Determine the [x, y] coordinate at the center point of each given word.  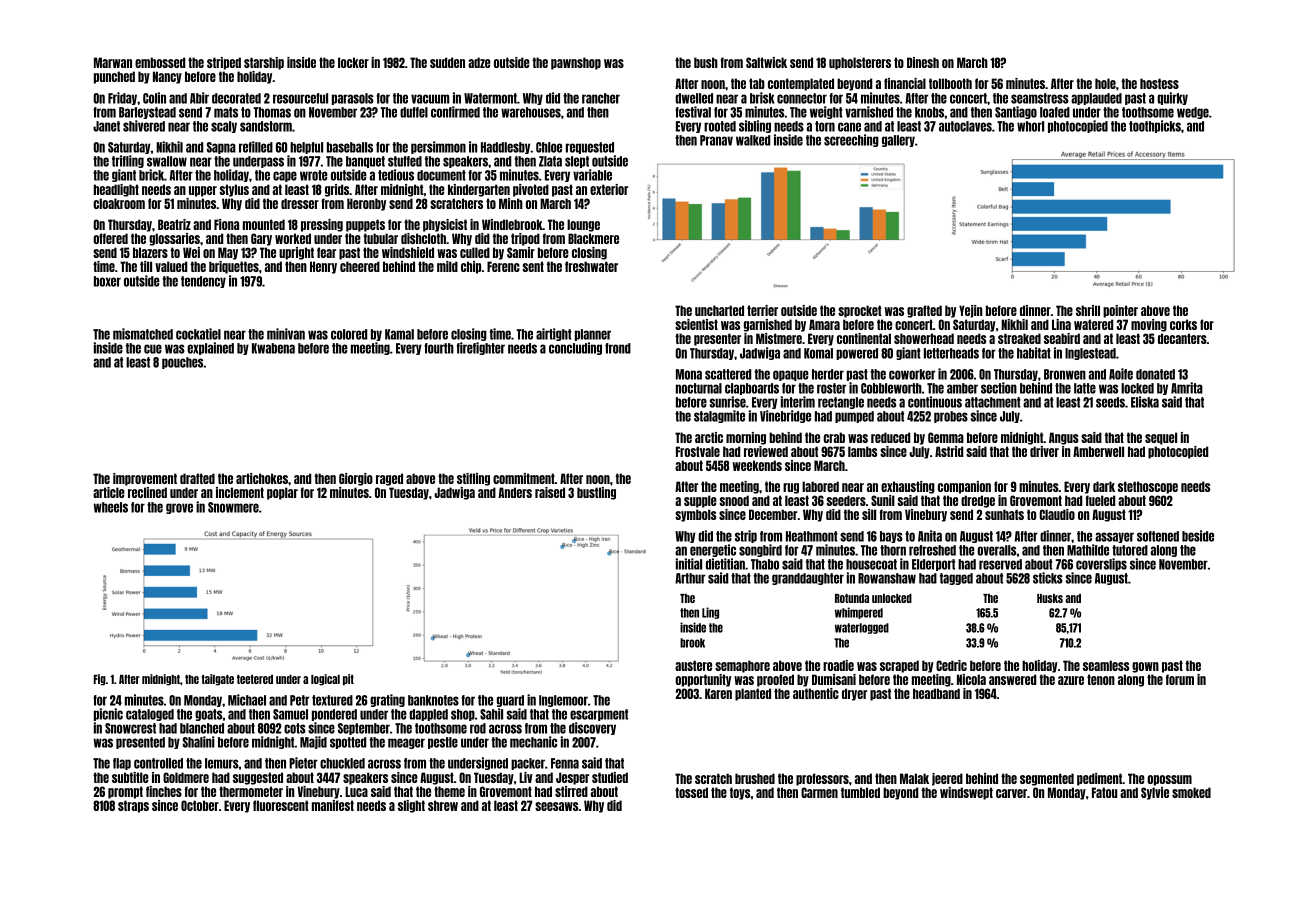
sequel [1161, 438]
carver [1011, 793]
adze [479, 62]
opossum [1169, 780]
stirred [571, 791]
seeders [846, 500]
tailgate [217, 680]
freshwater [591, 266]
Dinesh [923, 62]
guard [510, 701]
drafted [197, 478]
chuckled [342, 763]
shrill [1088, 310]
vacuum [430, 99]
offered [110, 238]
